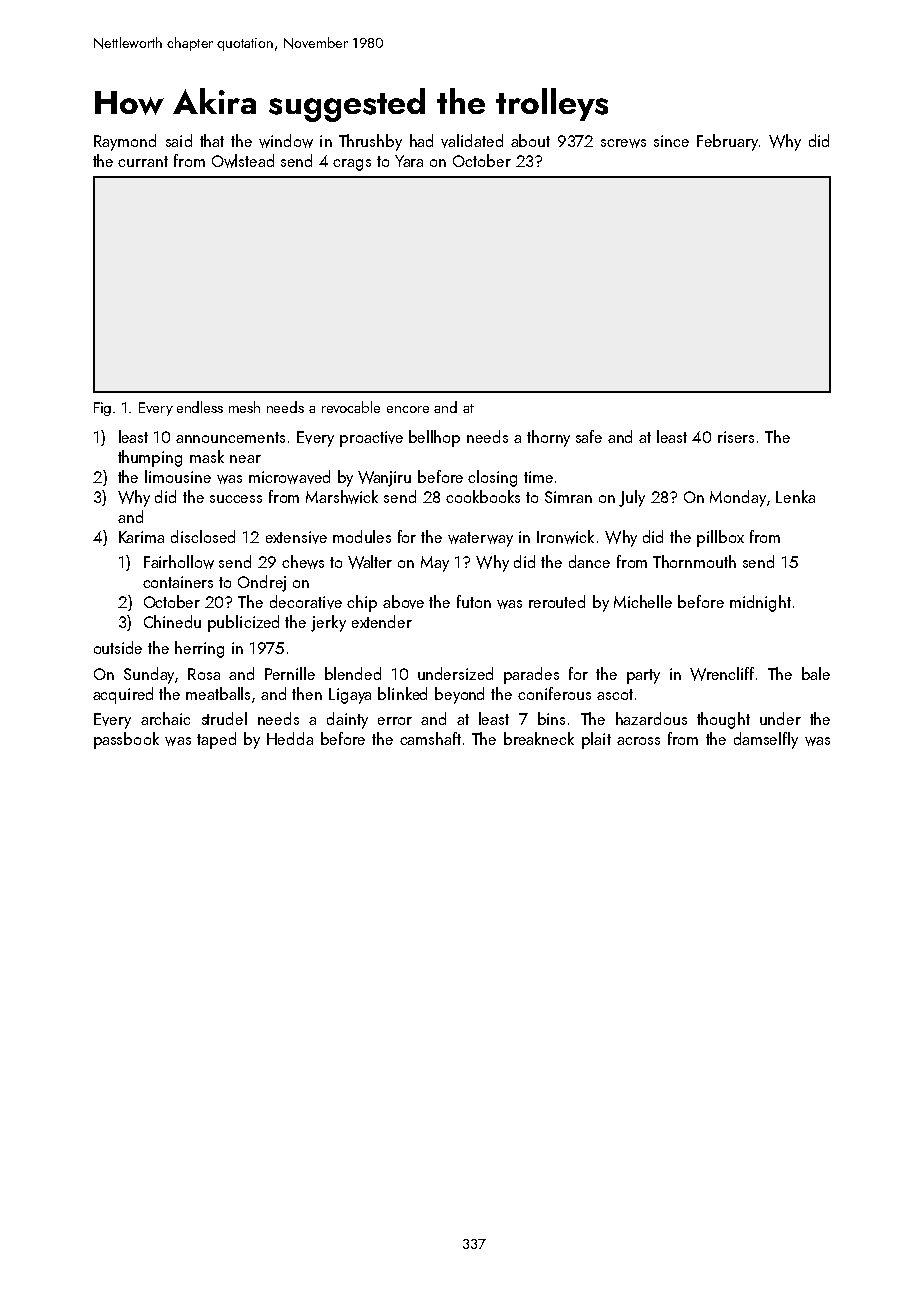  I want to click on screws, so click(623, 143).
